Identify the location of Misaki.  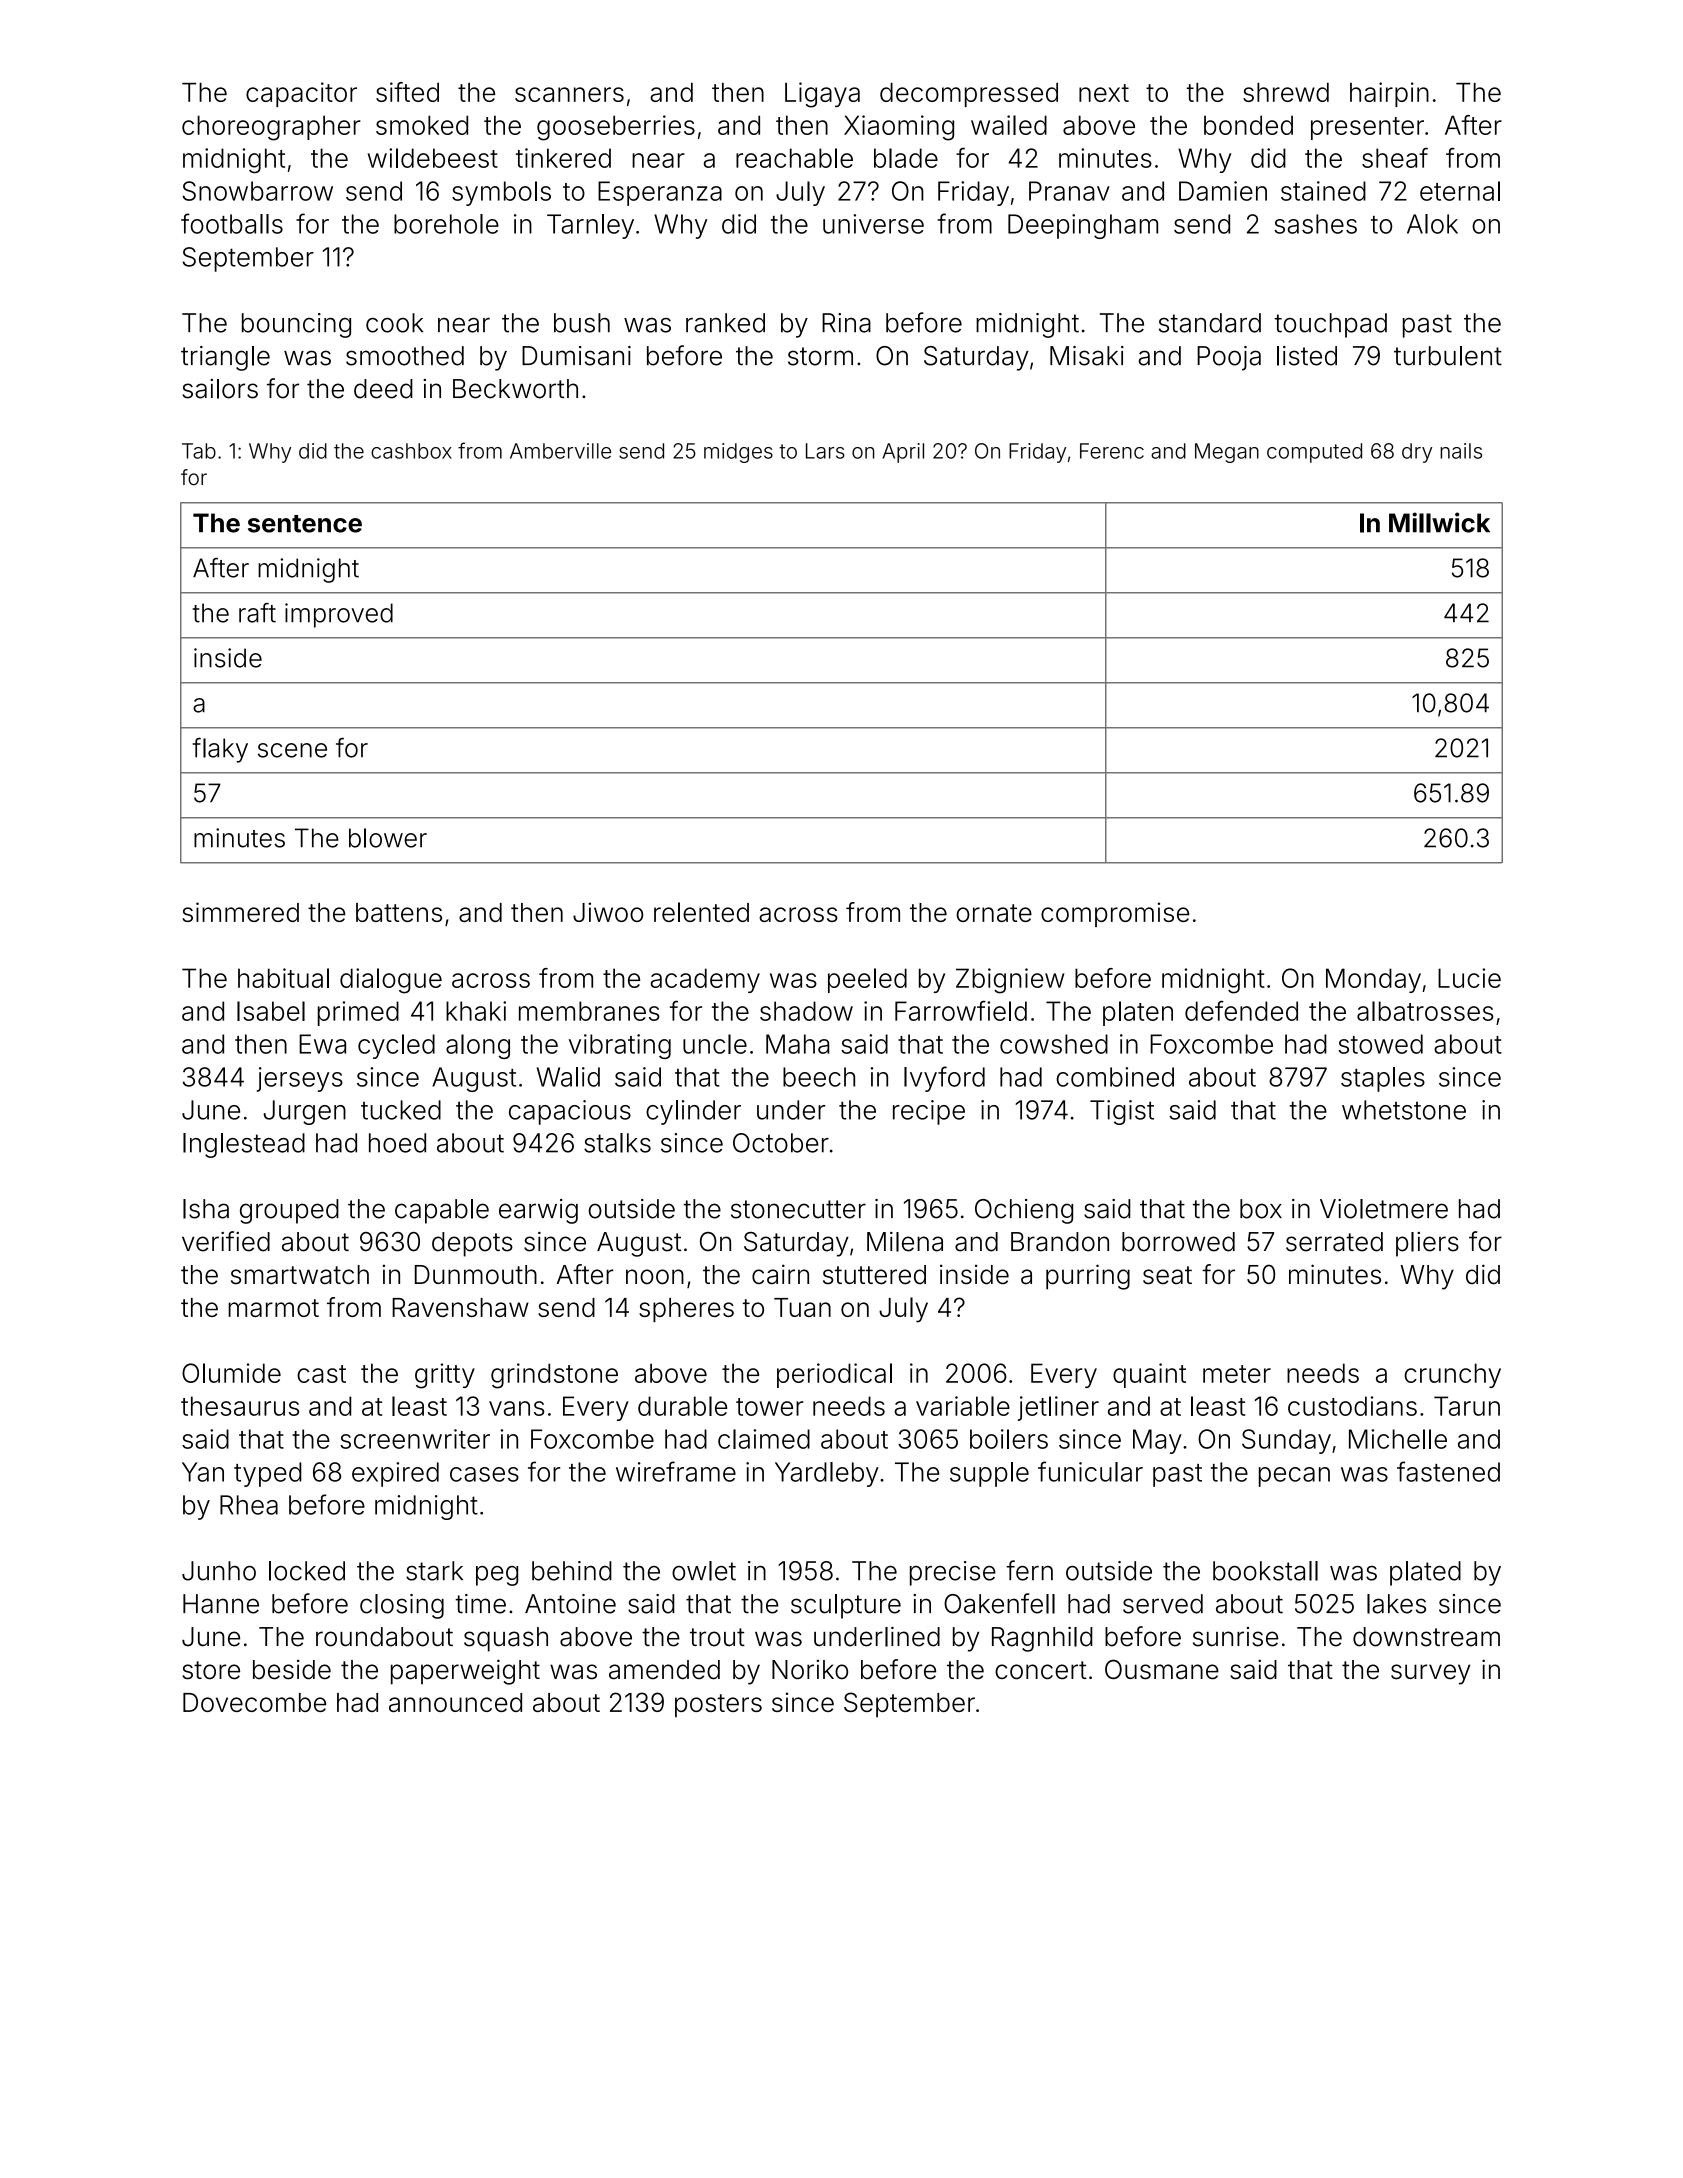
(1087, 356).
